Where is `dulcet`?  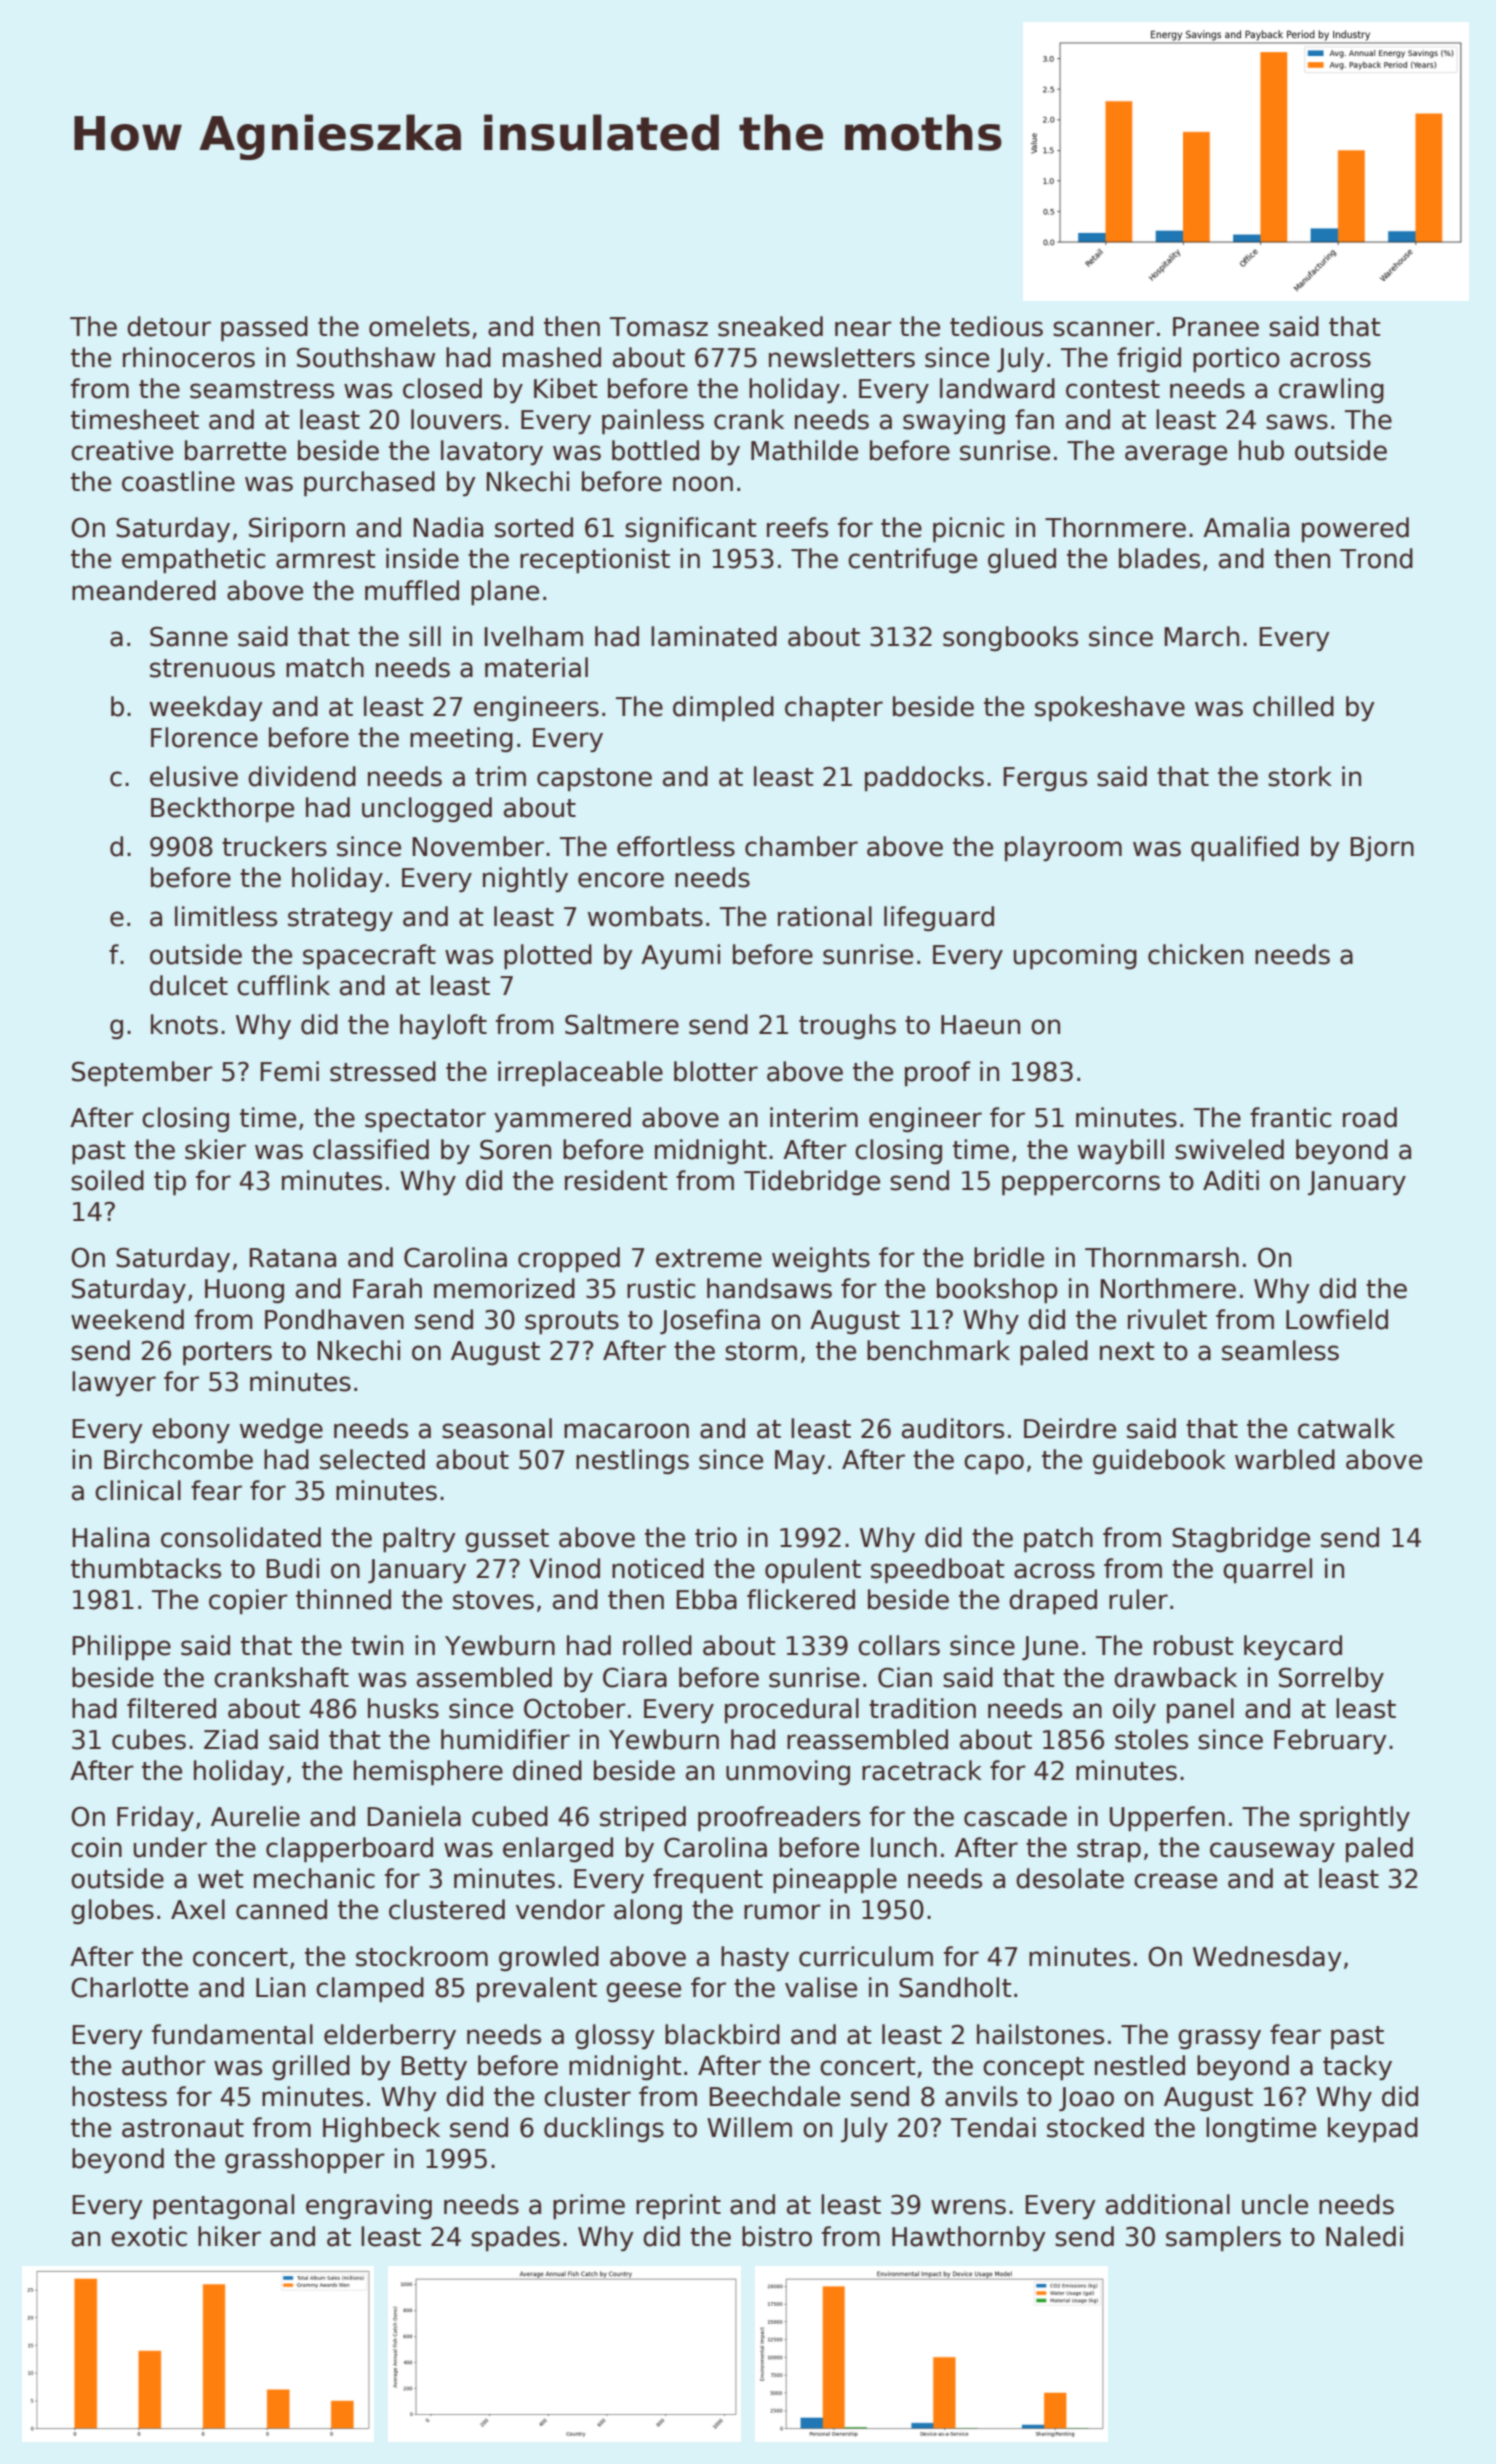
dulcet is located at coordinates (189, 985).
